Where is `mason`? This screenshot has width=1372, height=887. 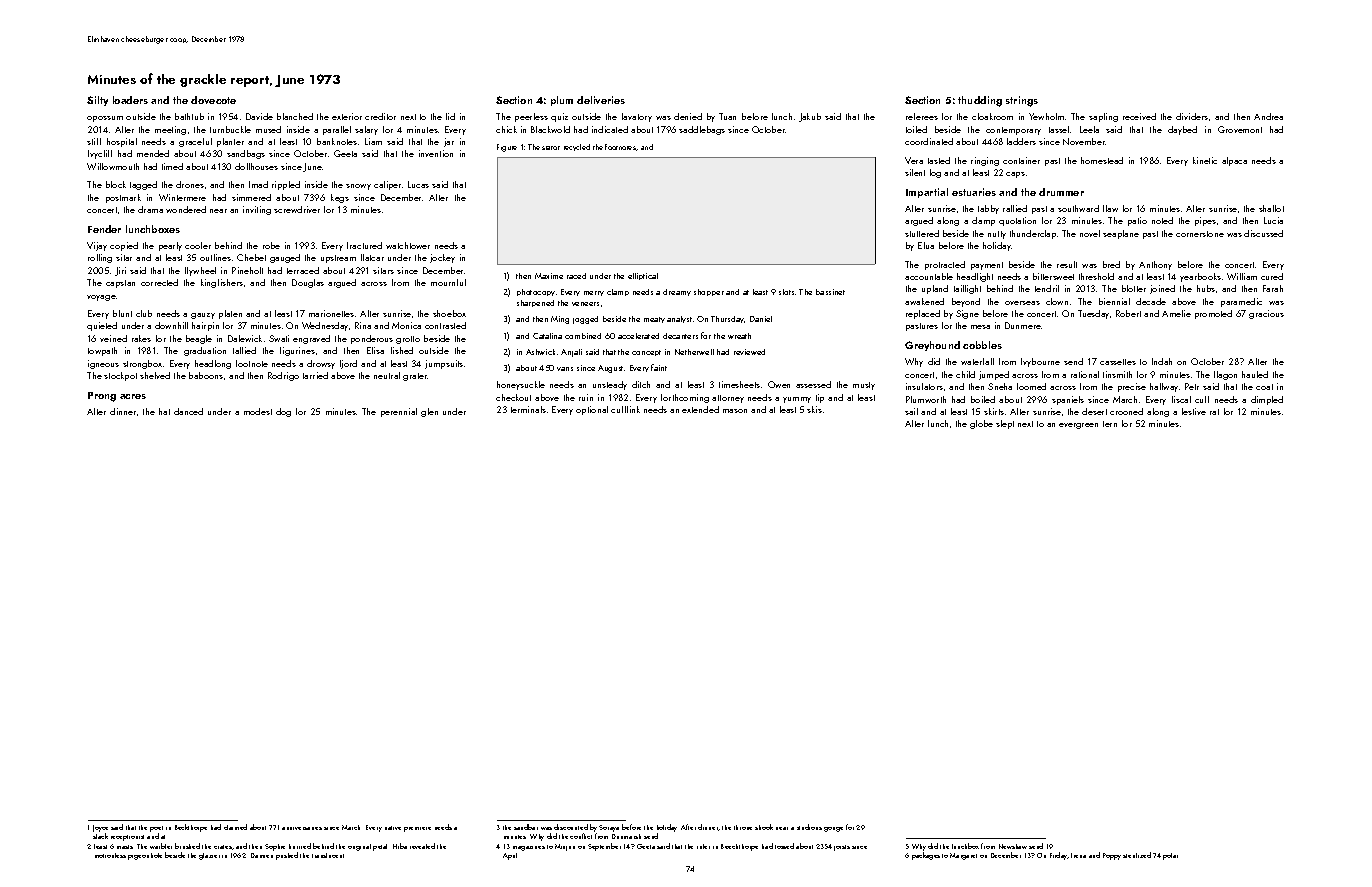 mason is located at coordinates (735, 411).
